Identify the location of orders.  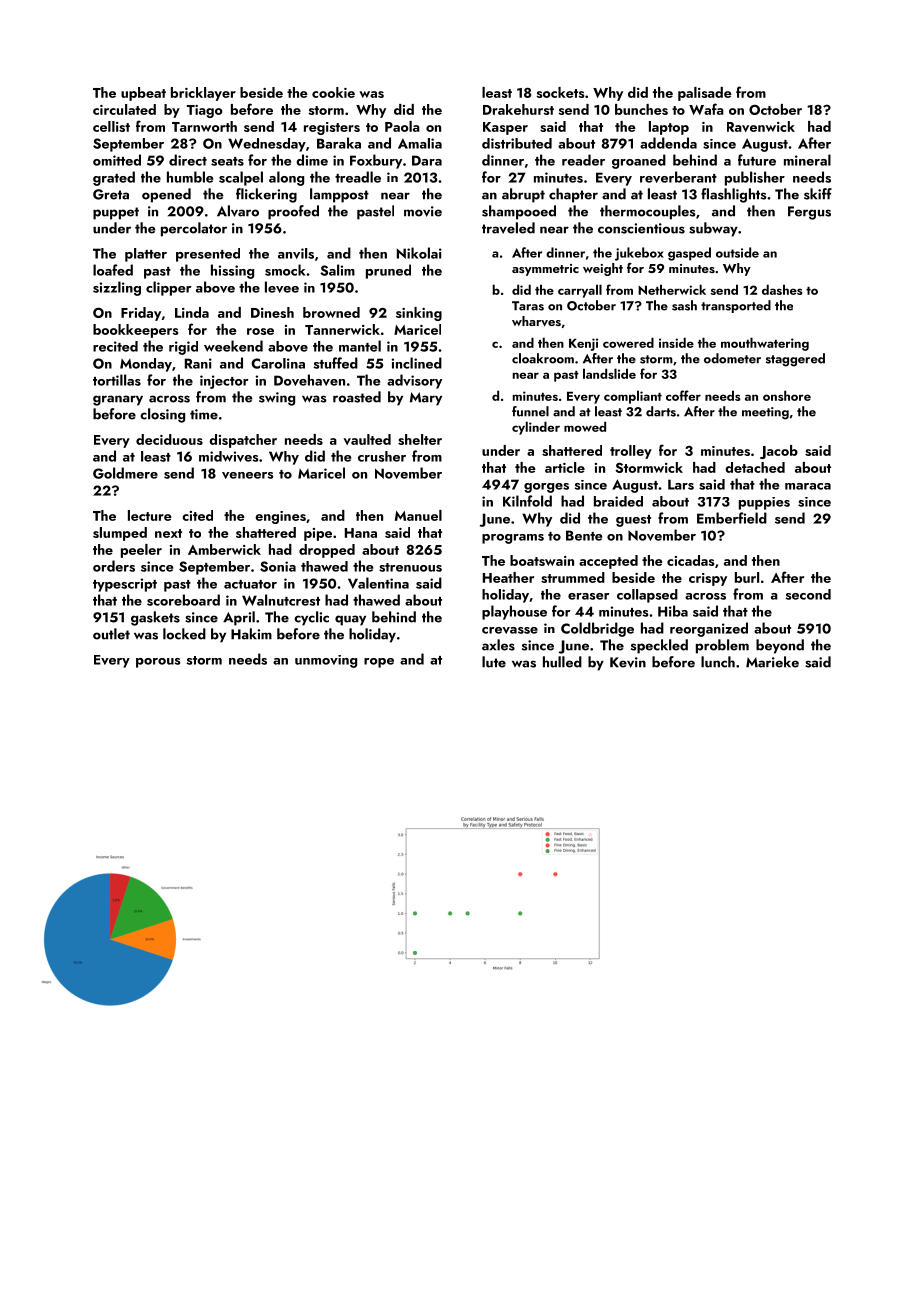
(114, 566).
